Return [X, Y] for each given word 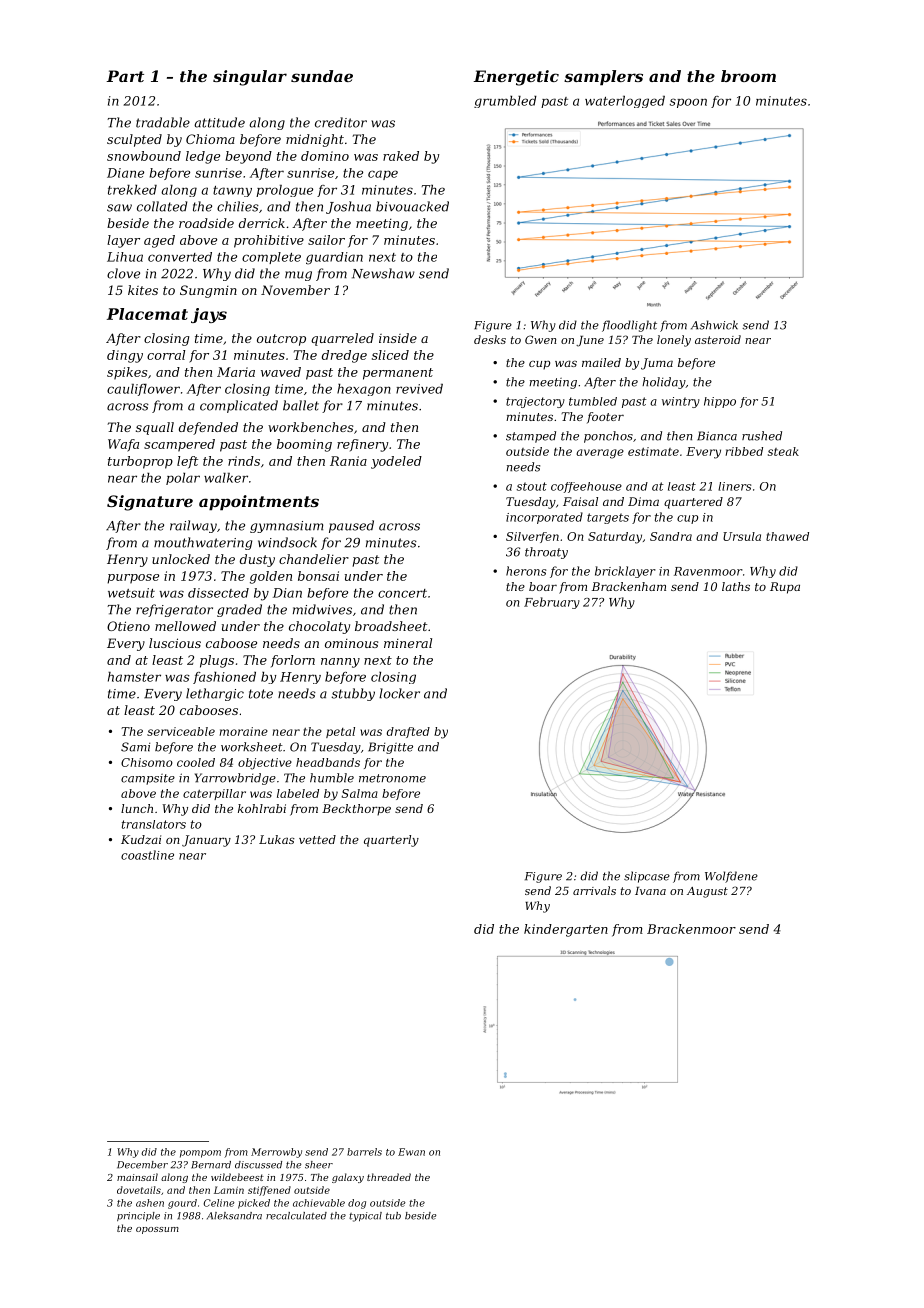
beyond [248, 157]
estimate [653, 451]
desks [490, 339]
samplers [603, 78]
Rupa [785, 588]
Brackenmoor [691, 929]
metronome [392, 778]
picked [254, 1204]
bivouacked [412, 206]
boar [543, 586]
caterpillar [214, 794]
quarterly [391, 841]
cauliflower [143, 390]
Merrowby [276, 1153]
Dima [643, 501]
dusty [257, 560]
